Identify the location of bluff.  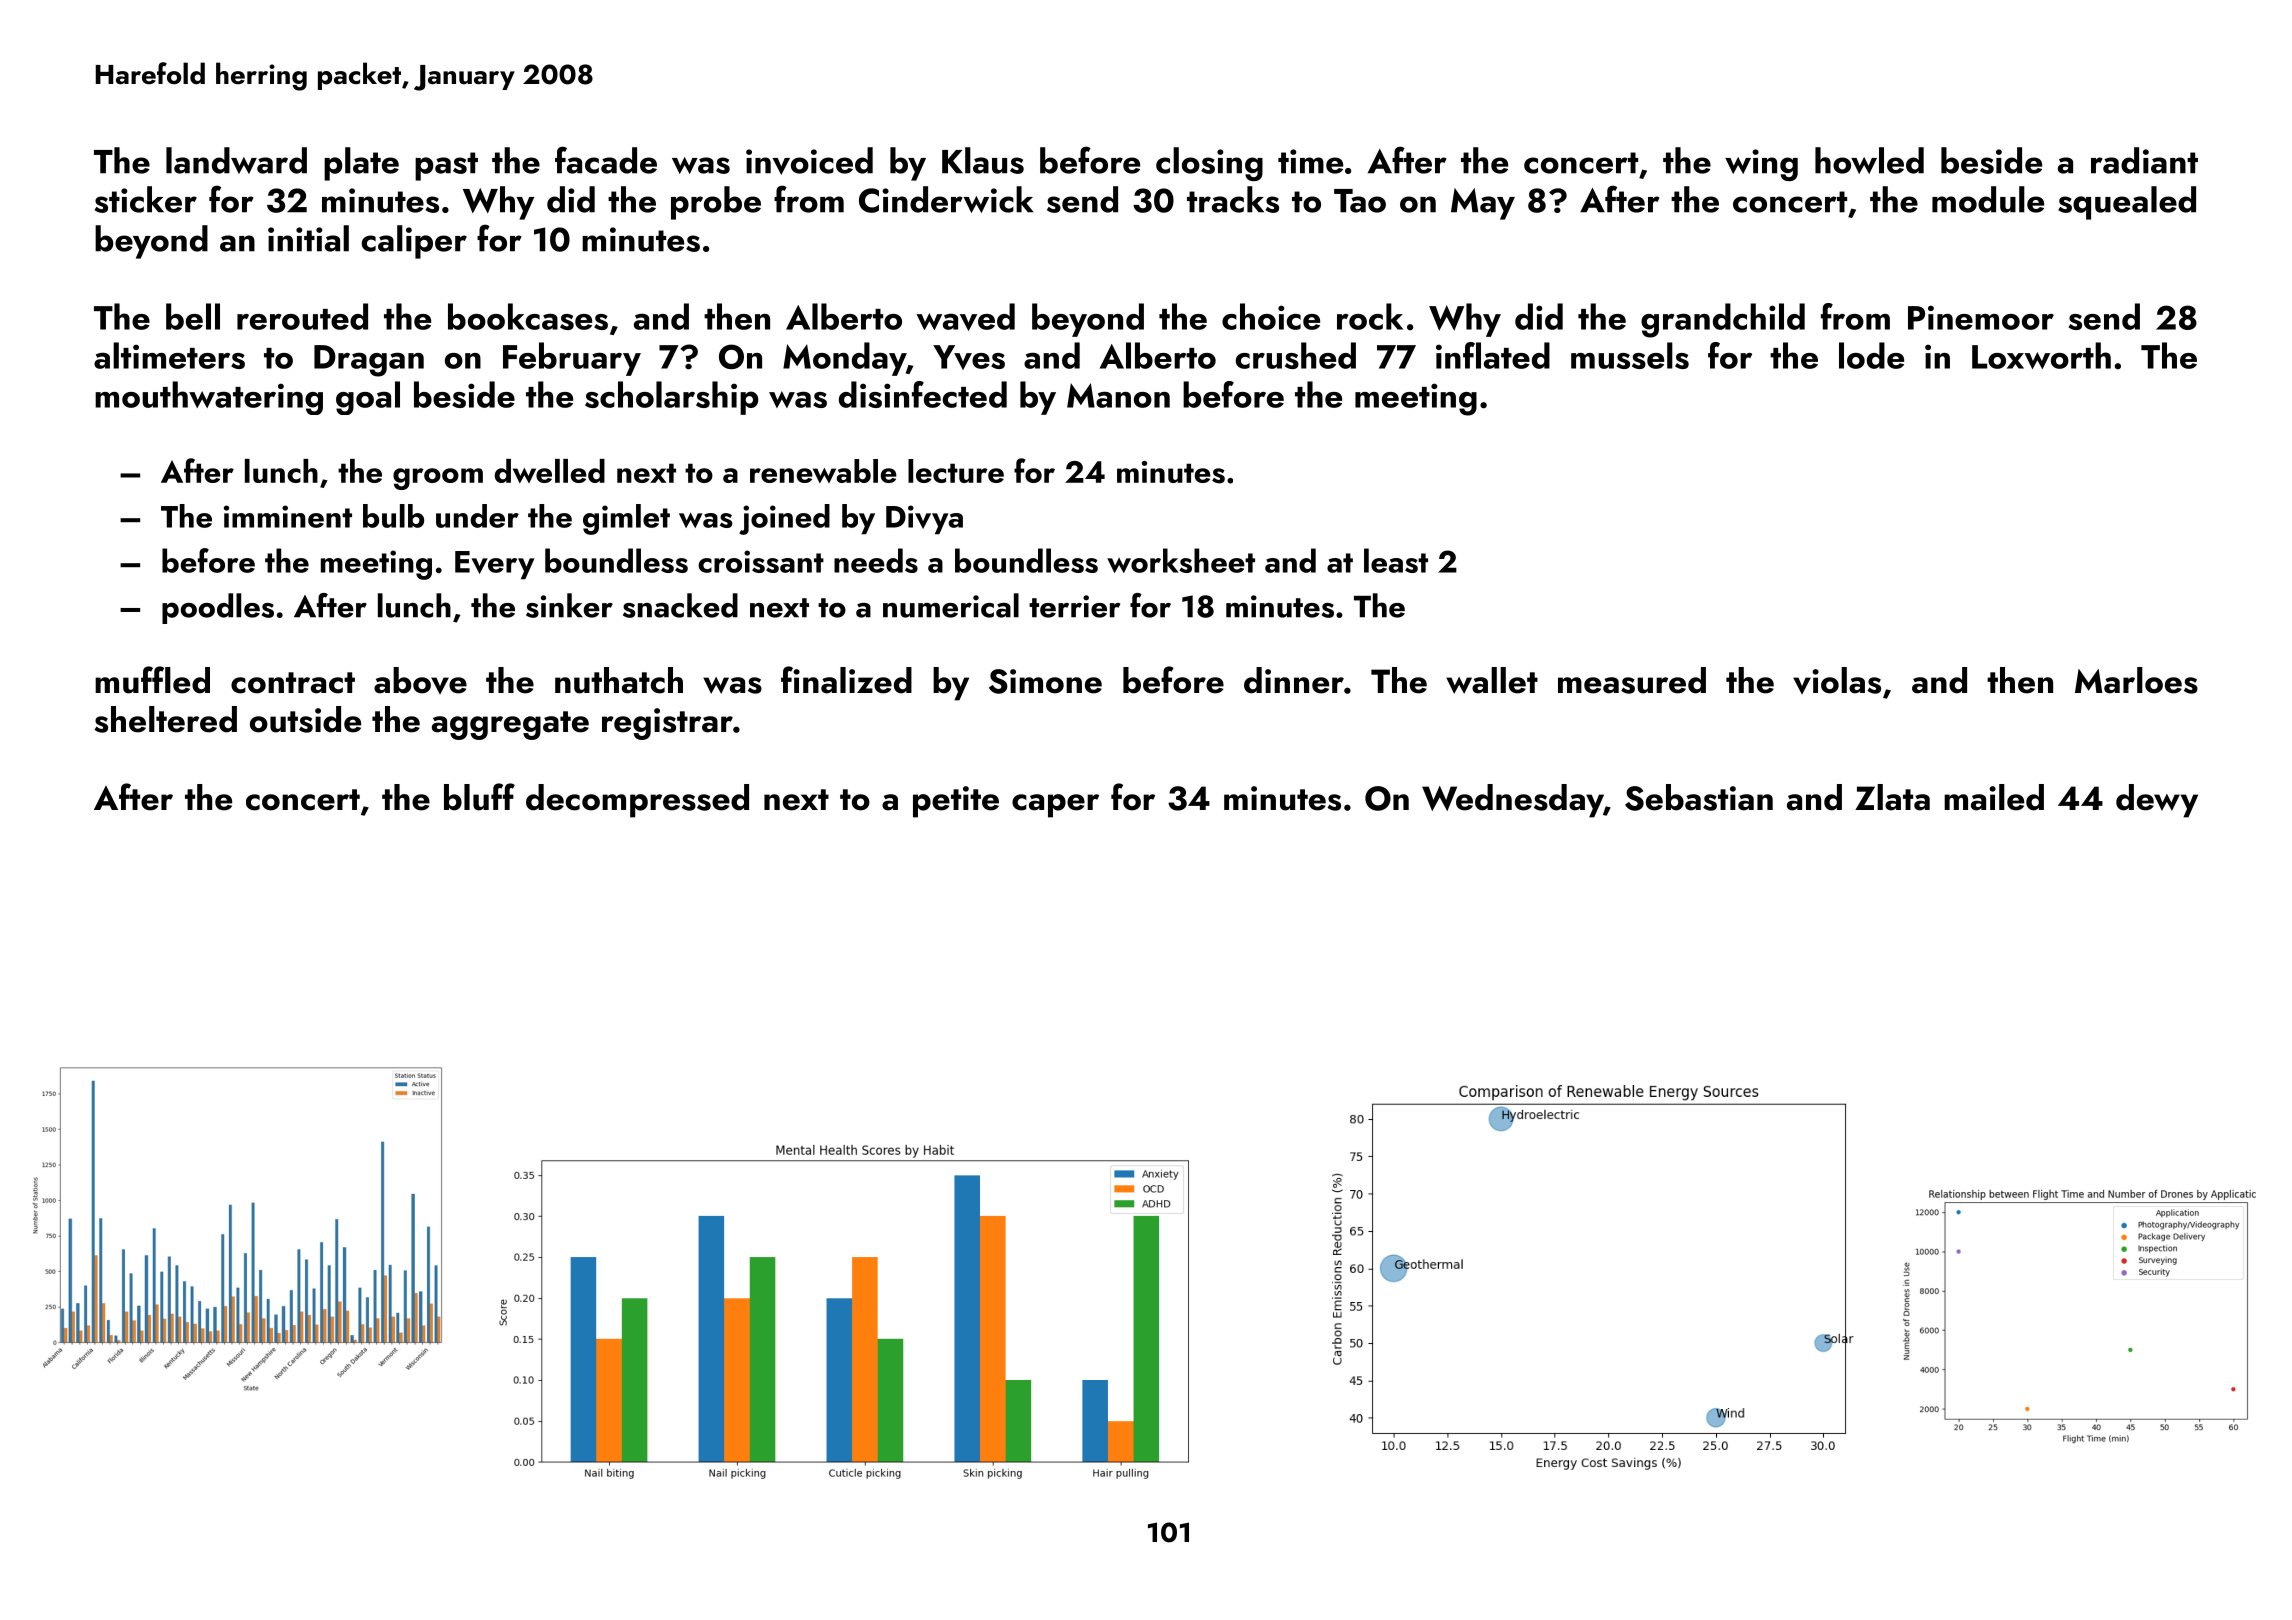
(479, 797).
